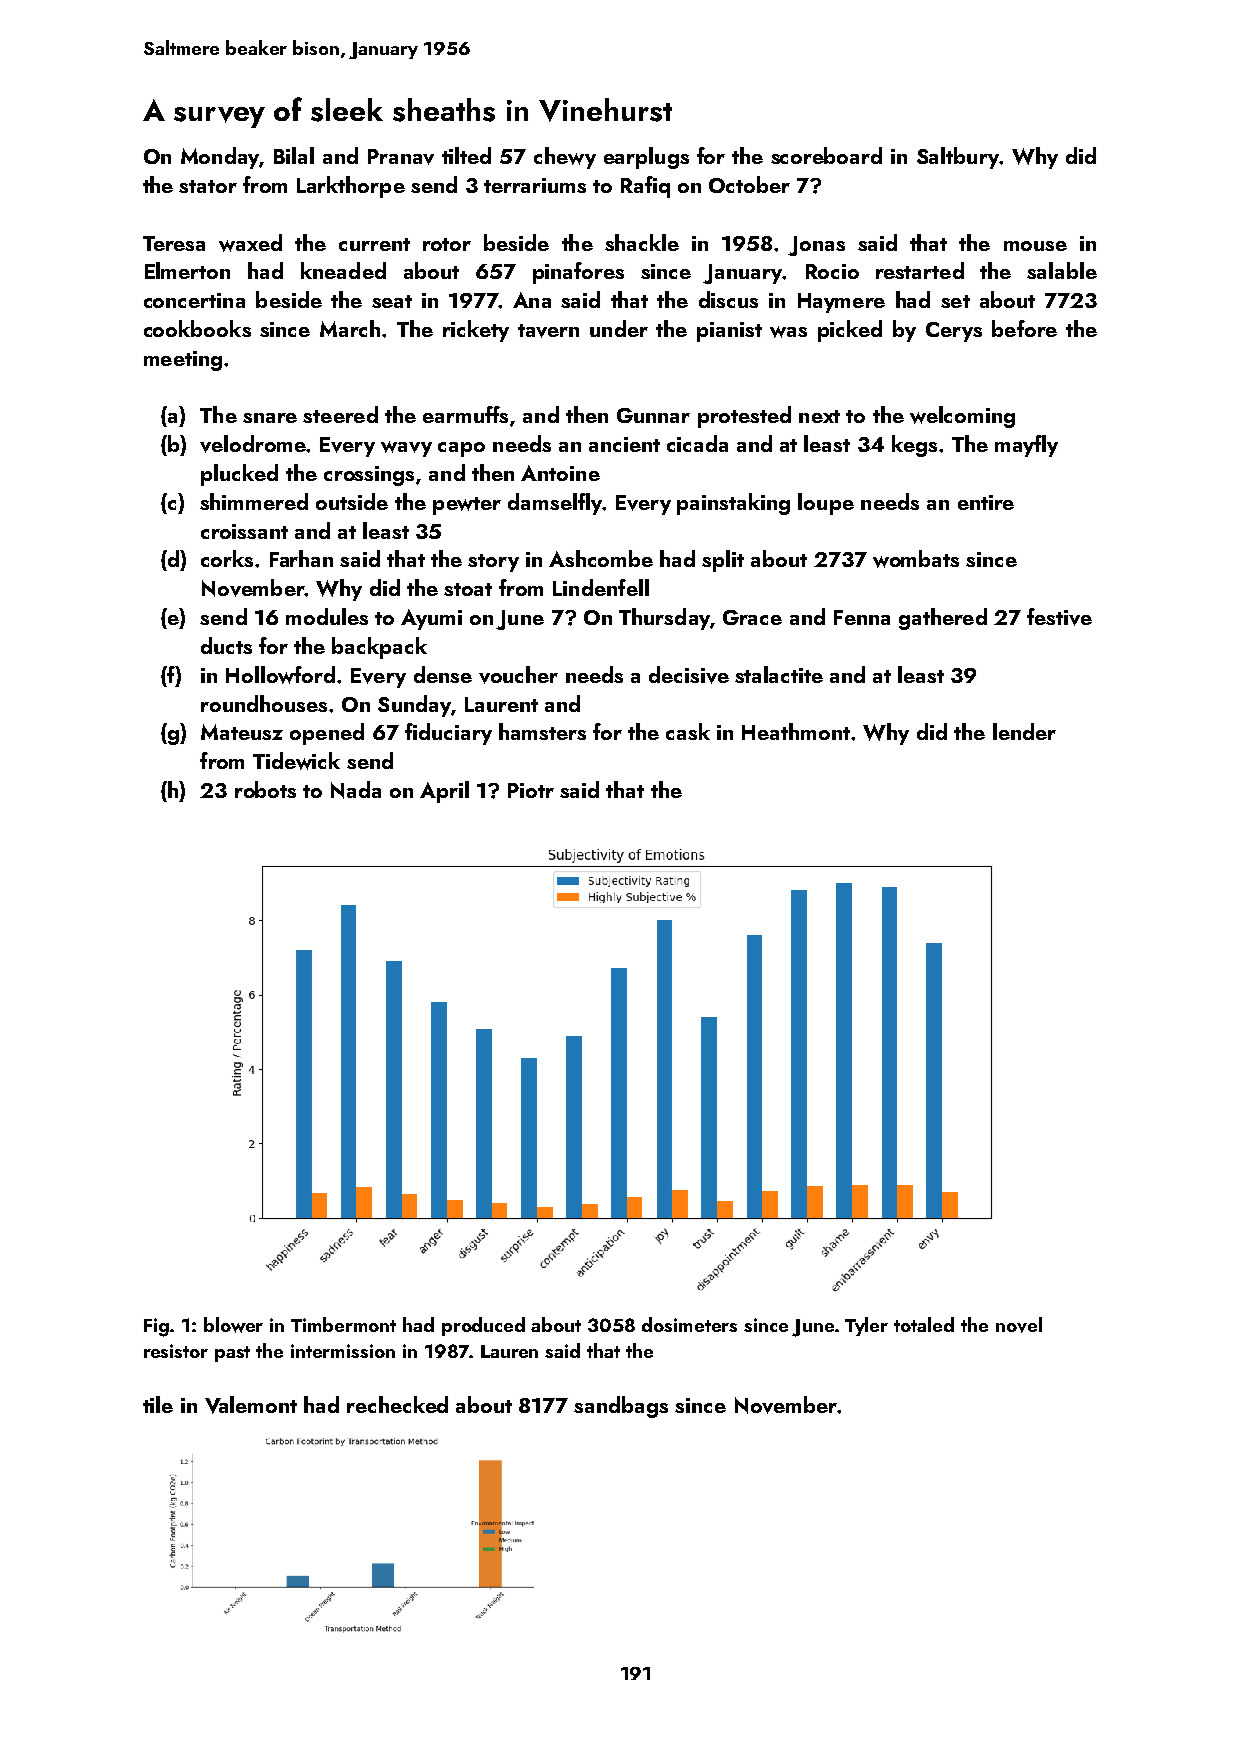 The height and width of the image is (1753, 1240). Describe the element at coordinates (208, 186) in the image. I see `stator` at that location.
